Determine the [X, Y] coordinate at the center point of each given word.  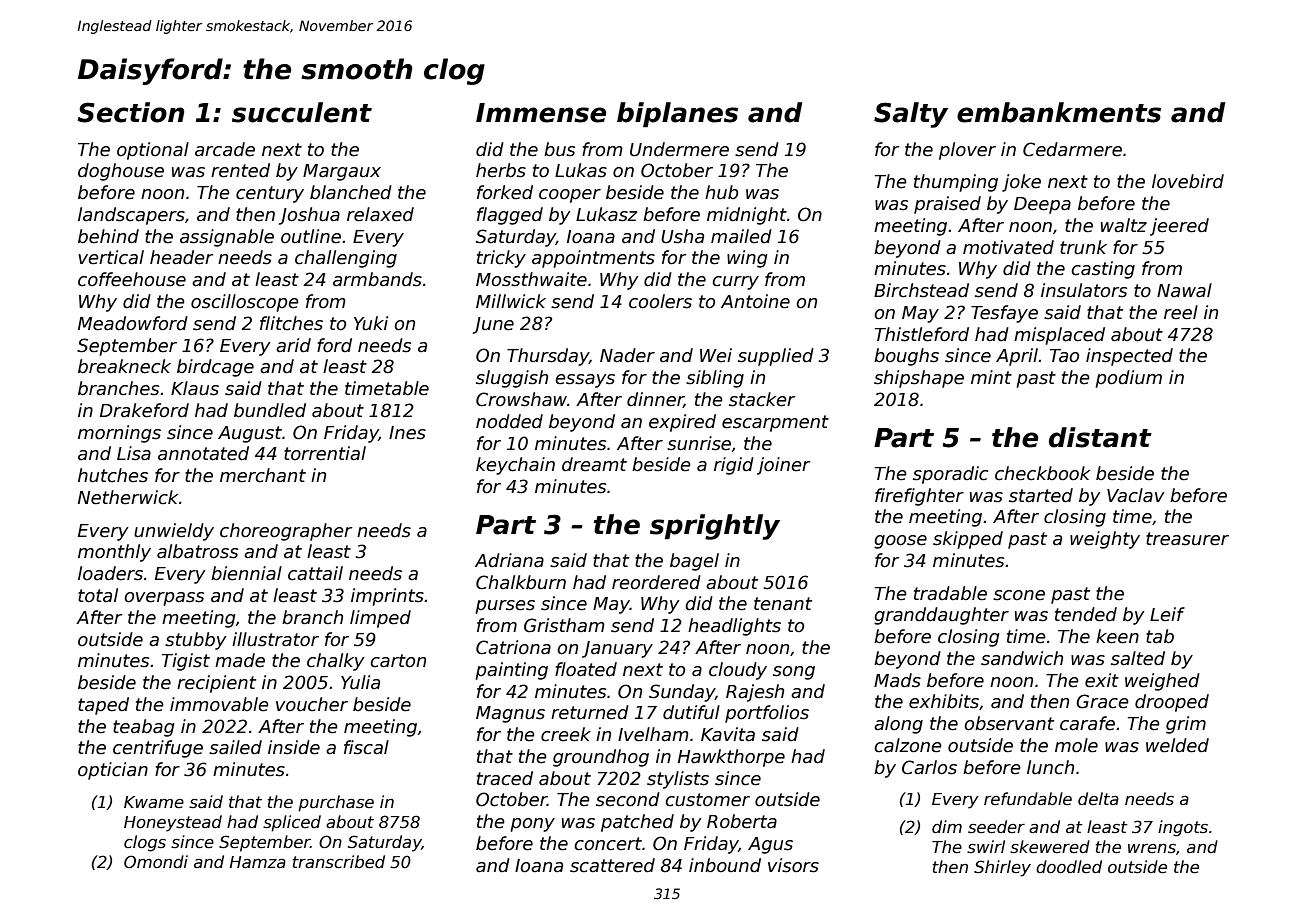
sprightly [715, 527]
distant [1100, 437]
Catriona [513, 647]
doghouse [121, 172]
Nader [627, 355]
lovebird [1188, 181]
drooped [1172, 703]
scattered [612, 865]
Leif [1167, 614]
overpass [164, 599]
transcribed [339, 862]
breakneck [124, 366]
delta [1098, 798]
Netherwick [128, 497]
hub [721, 192]
